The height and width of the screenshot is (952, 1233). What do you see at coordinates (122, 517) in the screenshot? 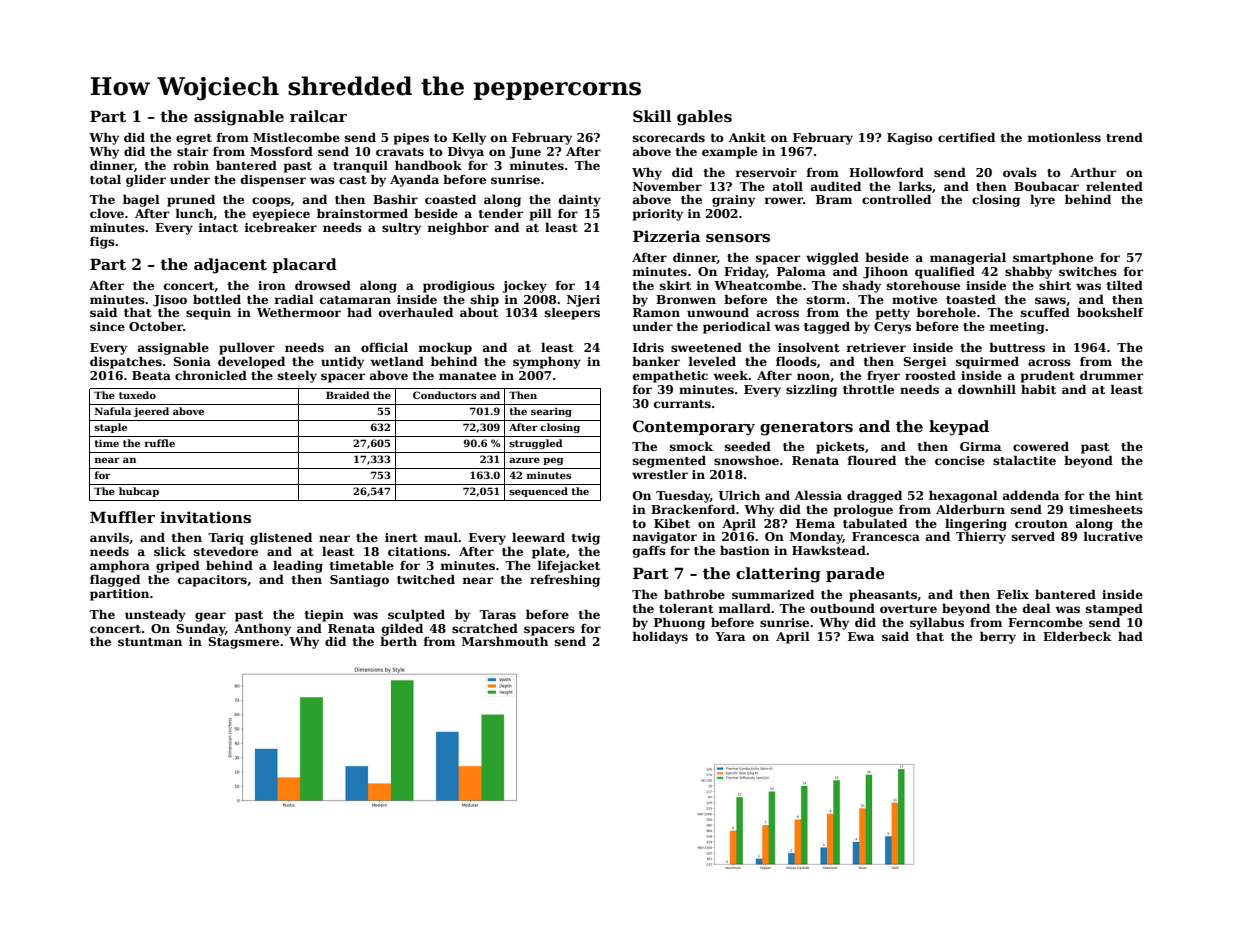
I see `Muffler` at bounding box center [122, 517].
